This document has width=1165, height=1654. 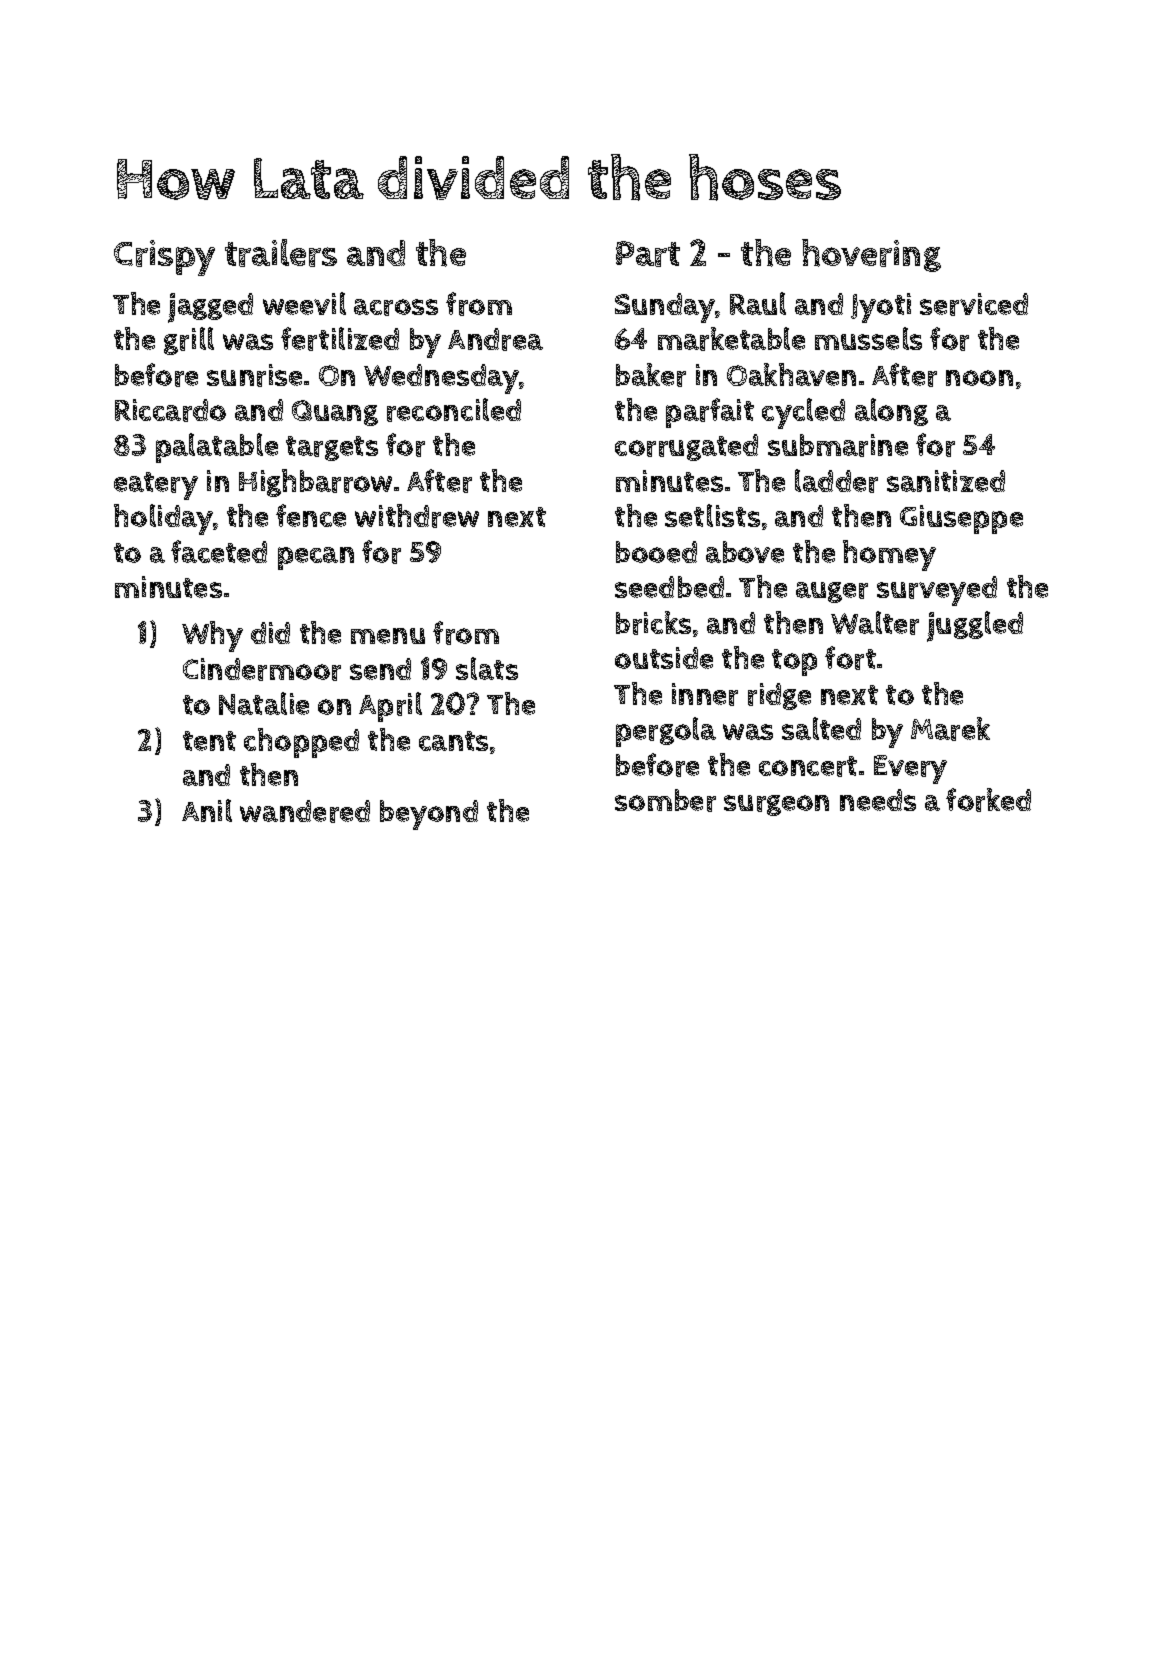 What do you see at coordinates (648, 254) in the document?
I see `Part` at bounding box center [648, 254].
